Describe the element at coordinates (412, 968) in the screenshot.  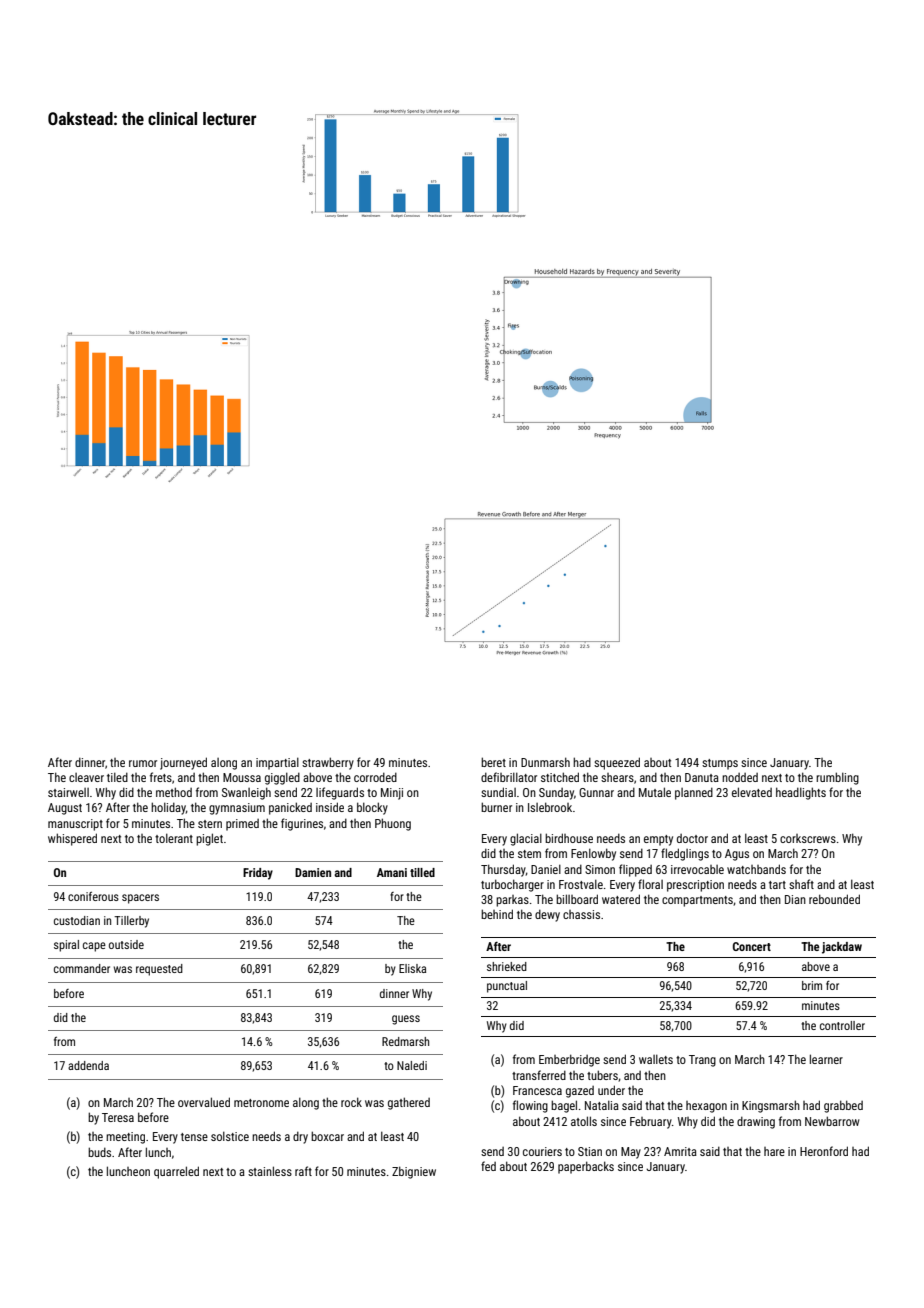
I see `Eliska` at that location.
